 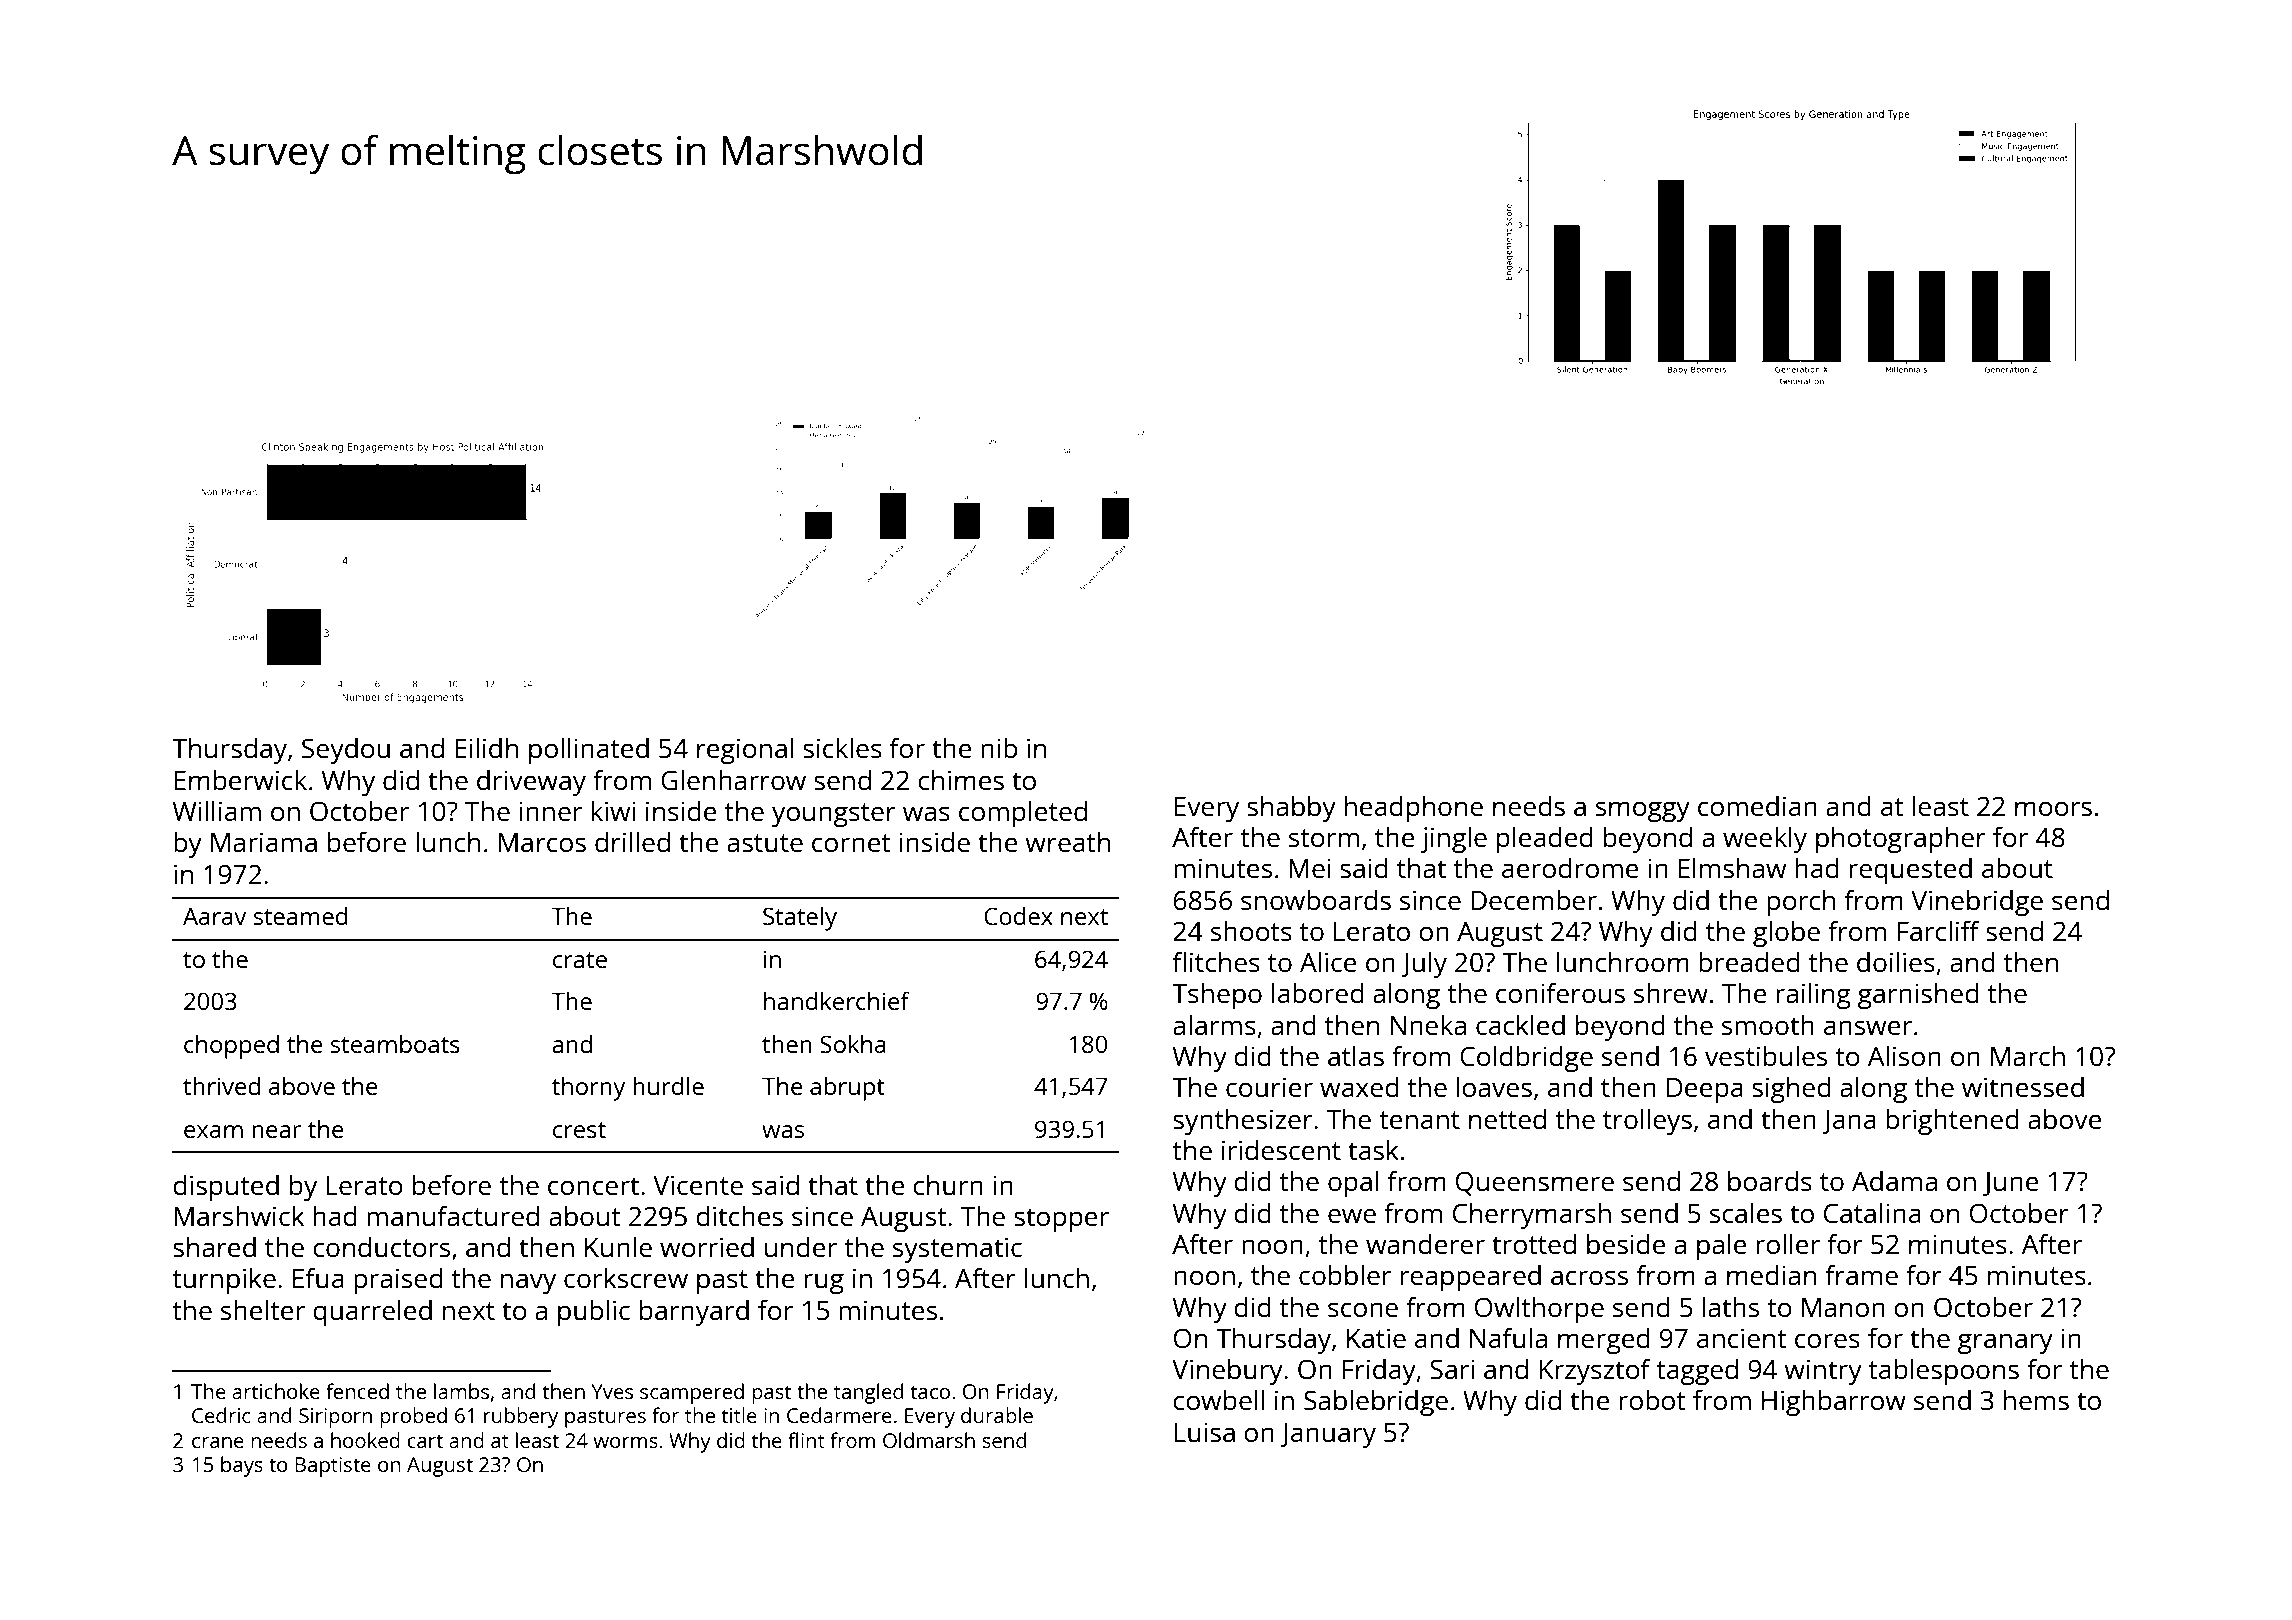 What do you see at coordinates (1904, 1055) in the screenshot?
I see `Alison` at bounding box center [1904, 1055].
